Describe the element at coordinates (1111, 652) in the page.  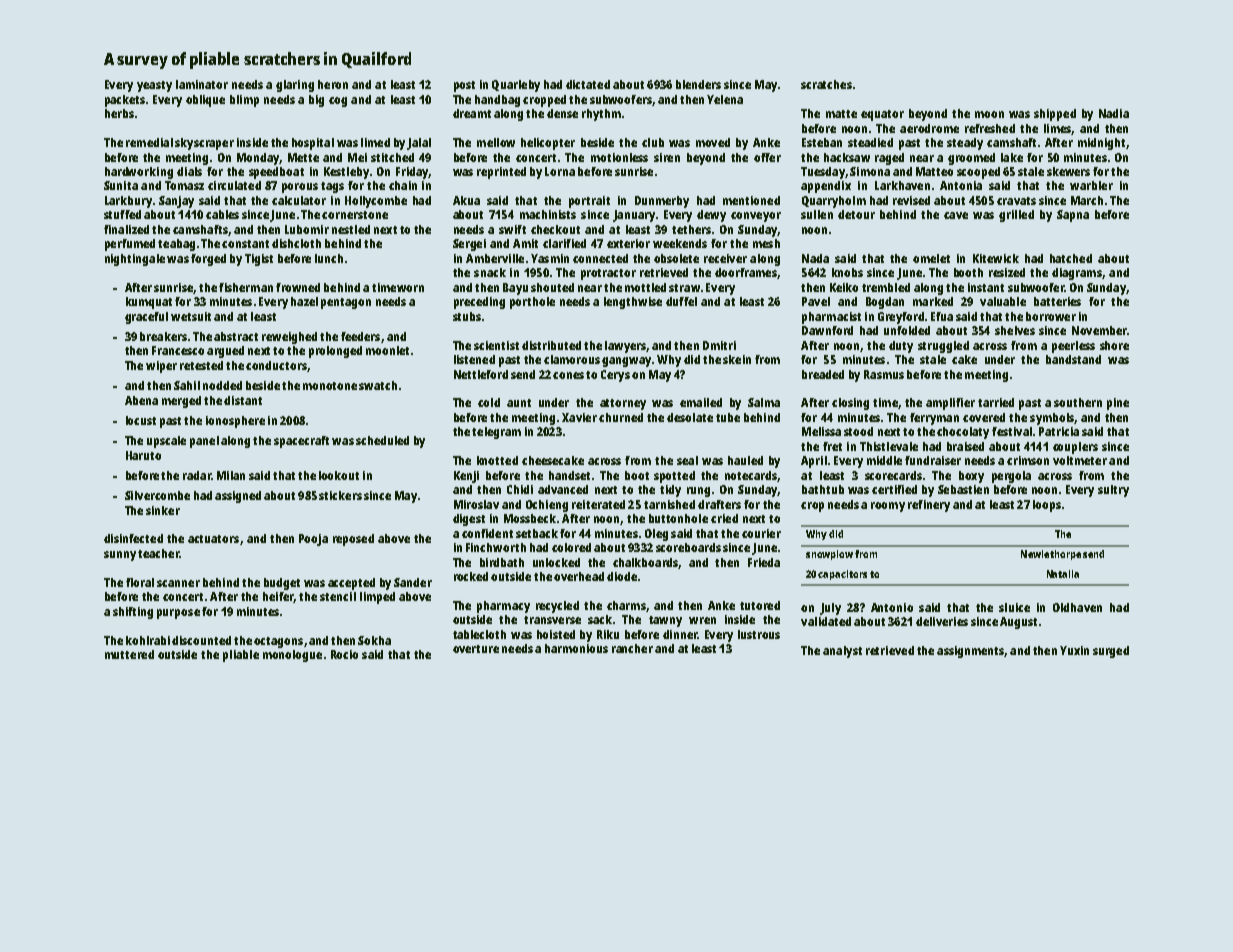
I see `surged` at that location.
